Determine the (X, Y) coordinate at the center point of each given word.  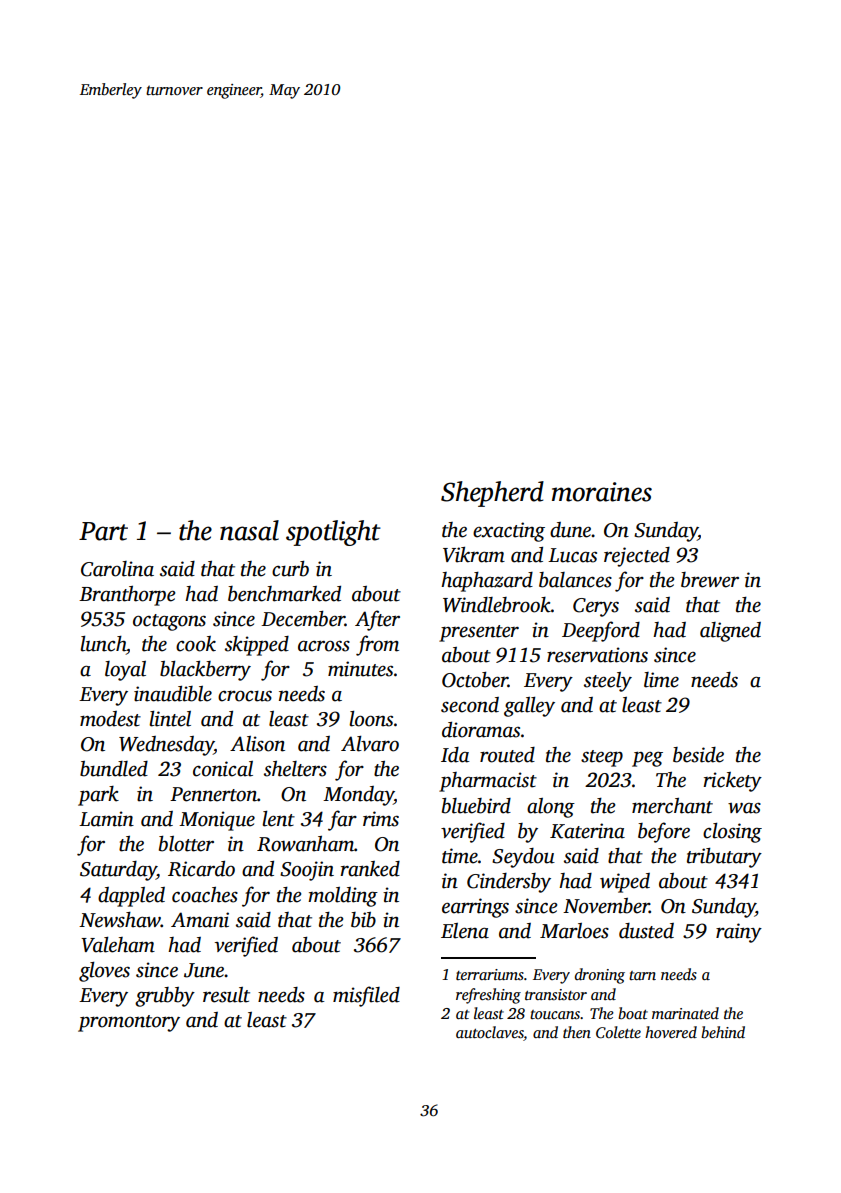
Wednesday (166, 746)
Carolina (117, 569)
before (664, 832)
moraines (602, 492)
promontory (129, 1023)
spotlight (333, 533)
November (606, 906)
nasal (249, 530)
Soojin (307, 871)
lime (661, 680)
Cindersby (509, 883)
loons (371, 719)
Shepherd (492, 494)
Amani (200, 920)
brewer (710, 580)
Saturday (118, 871)
